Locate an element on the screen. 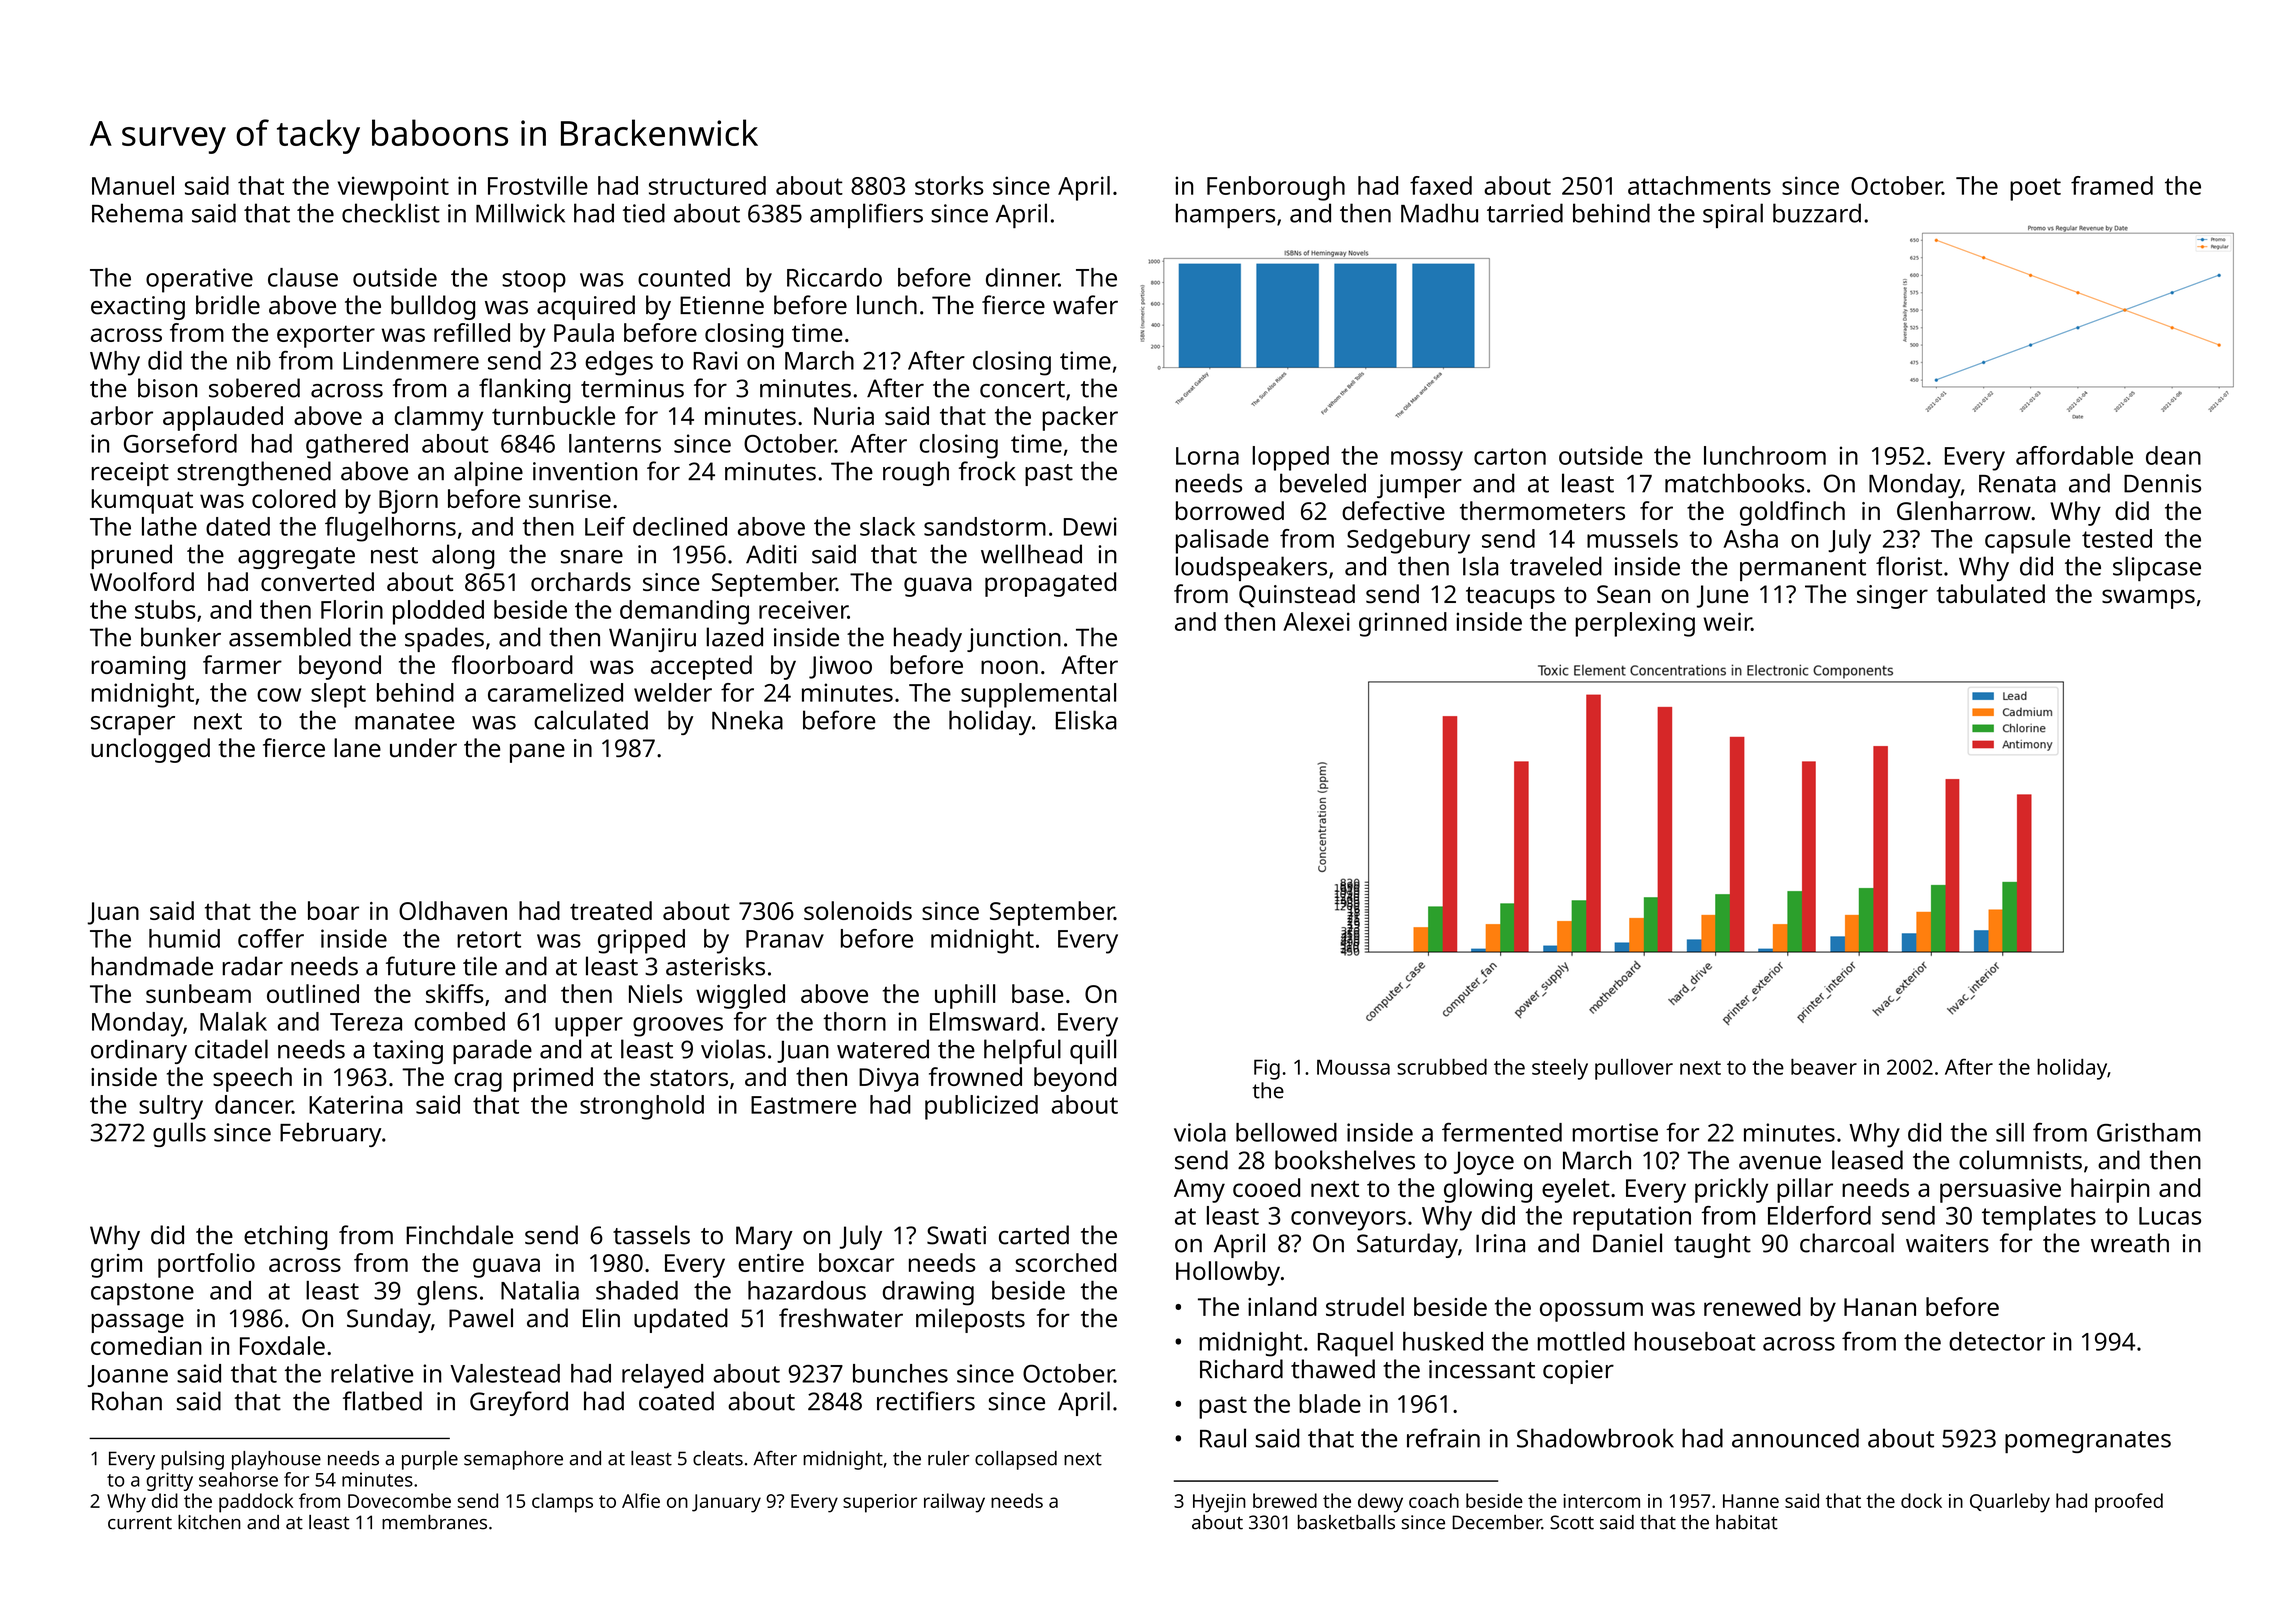 The height and width of the screenshot is (1620, 2292). lathe is located at coordinates (169, 526).
